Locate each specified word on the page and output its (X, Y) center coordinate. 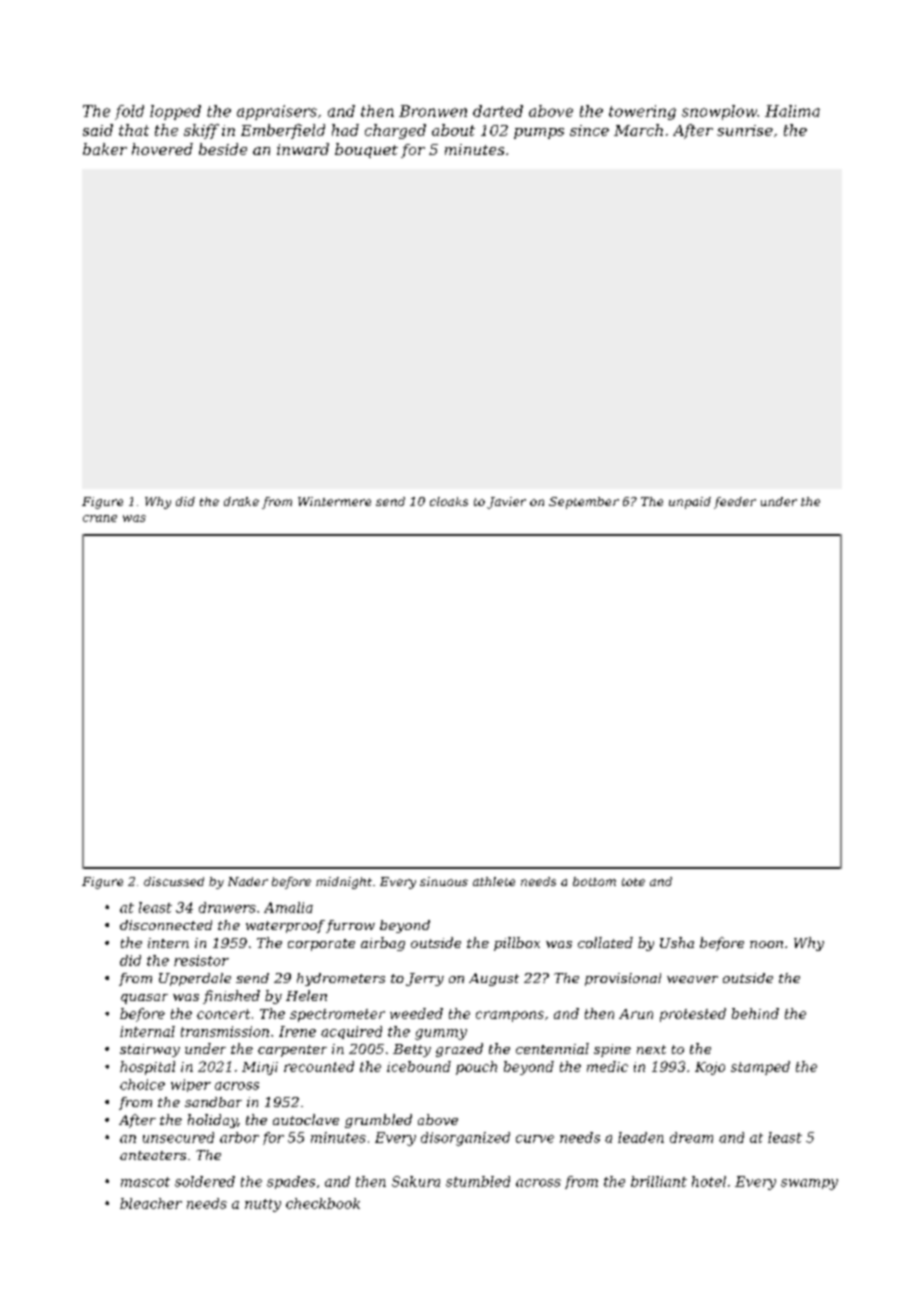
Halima (792, 111)
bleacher (151, 1203)
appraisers (277, 112)
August (494, 979)
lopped (175, 112)
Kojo (710, 1068)
